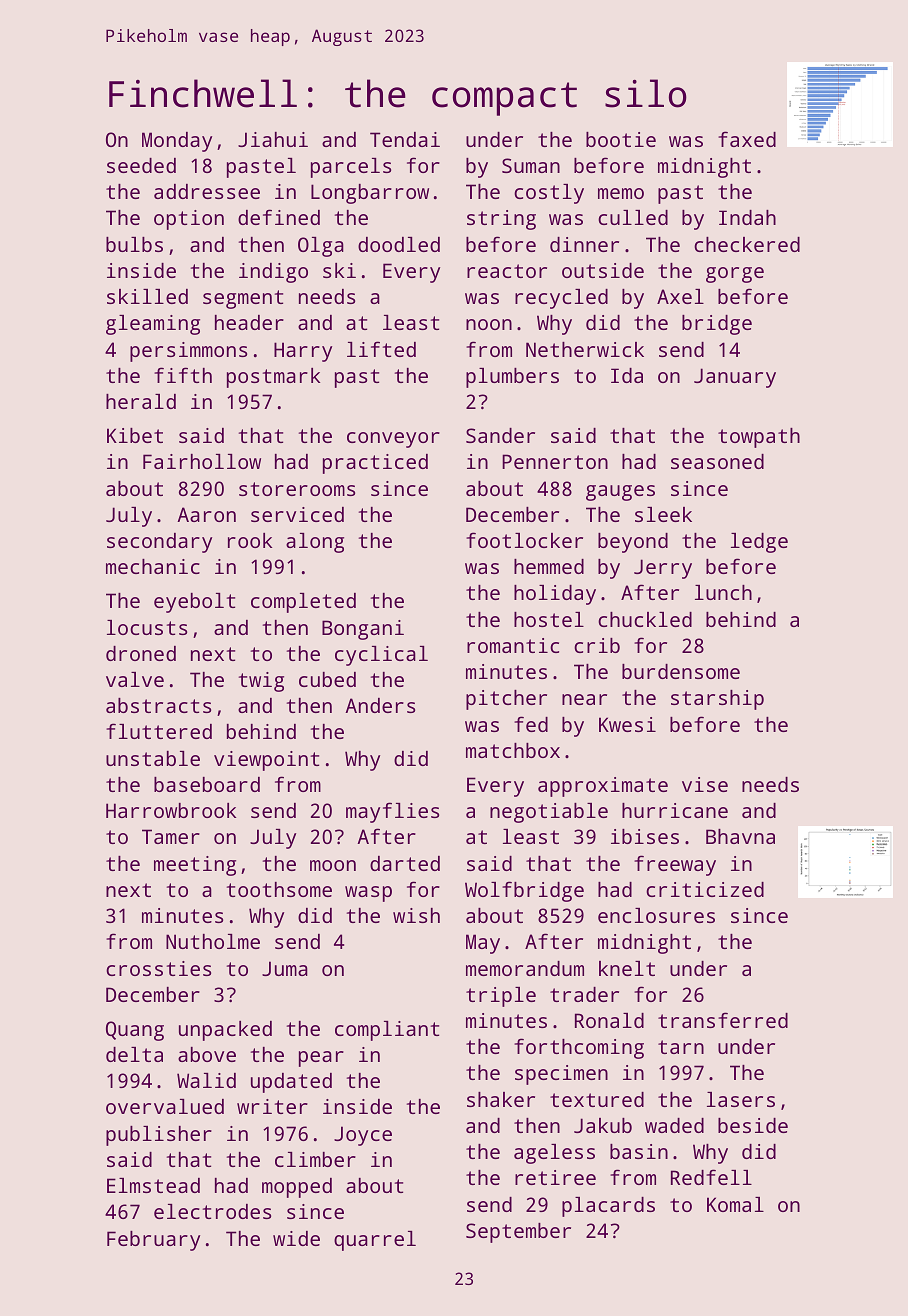 The height and width of the page is (1316, 908). Describe the element at coordinates (759, 438) in the page. I see `towpath` at that location.
